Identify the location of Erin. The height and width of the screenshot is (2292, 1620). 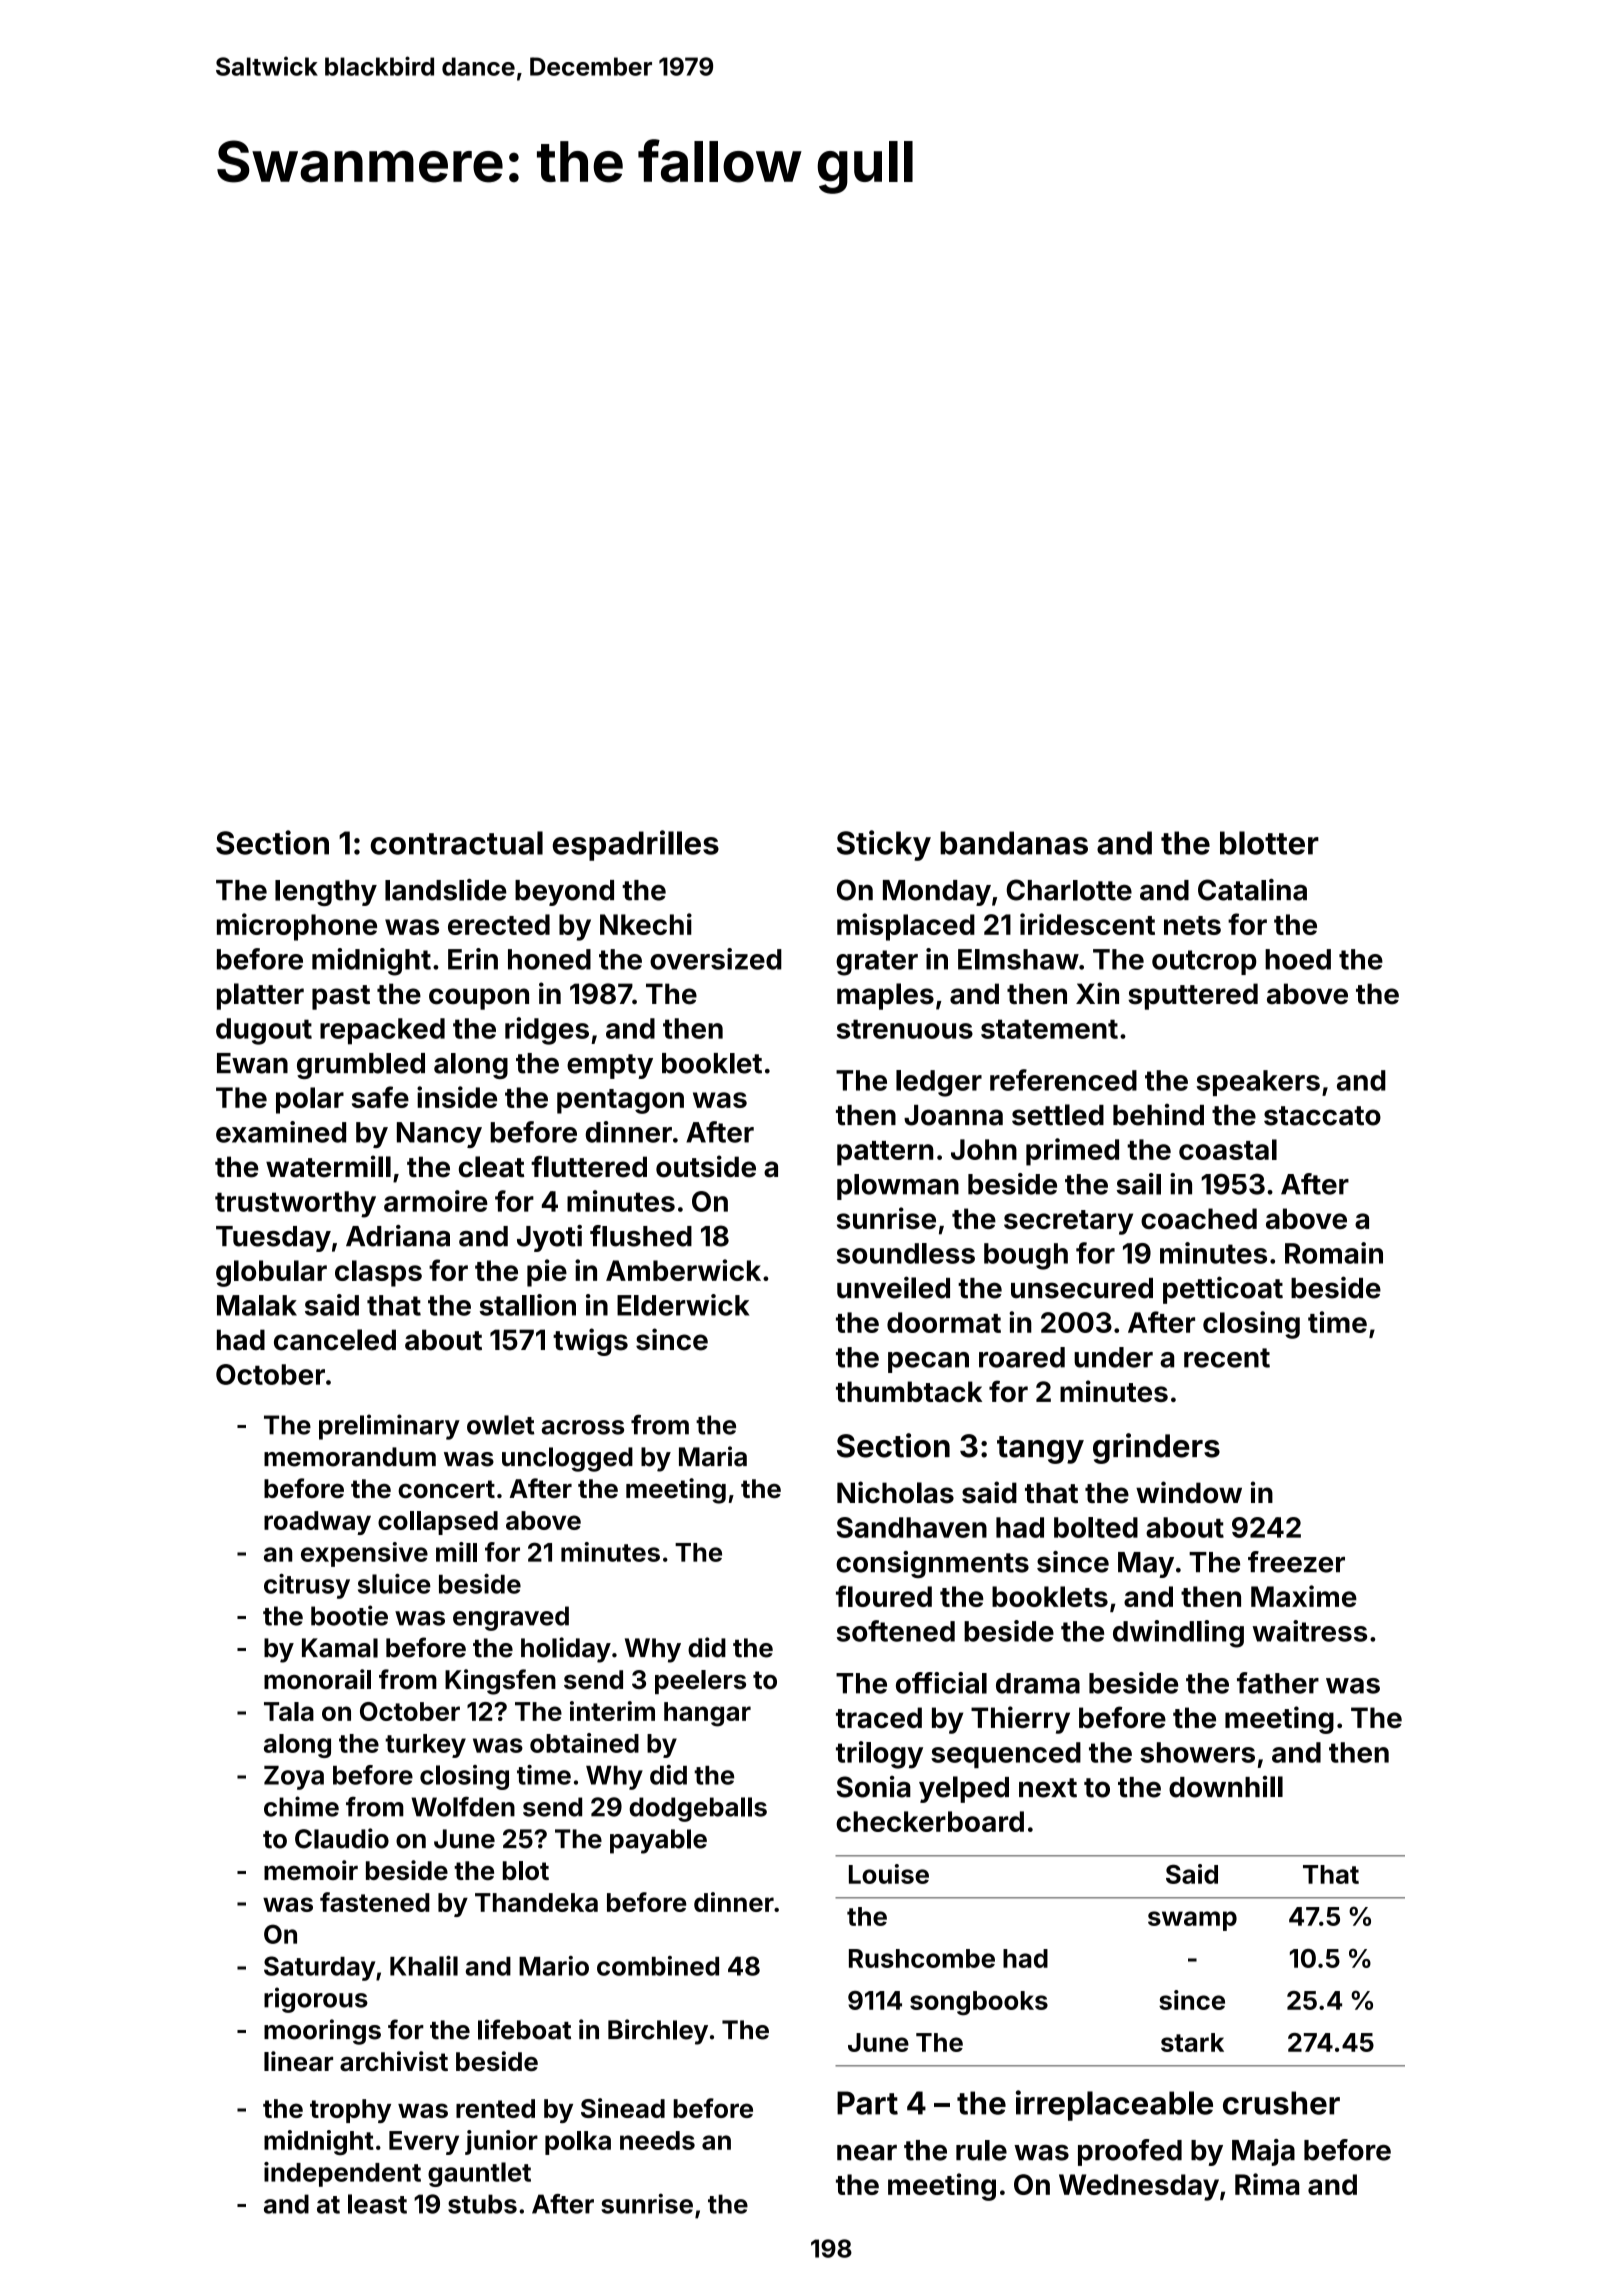
(473, 959).
